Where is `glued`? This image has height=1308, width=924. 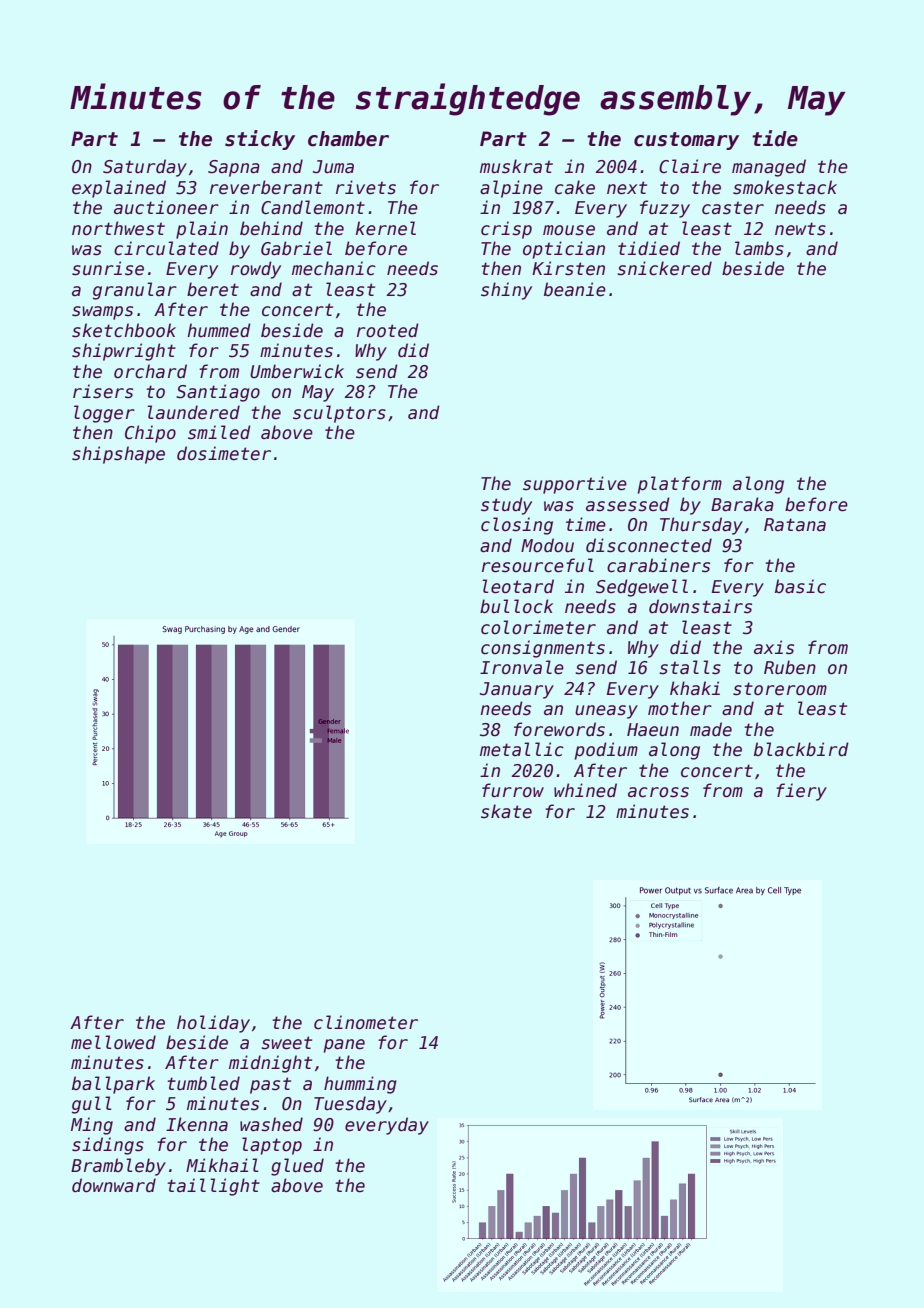
glued is located at coordinates (297, 1167).
